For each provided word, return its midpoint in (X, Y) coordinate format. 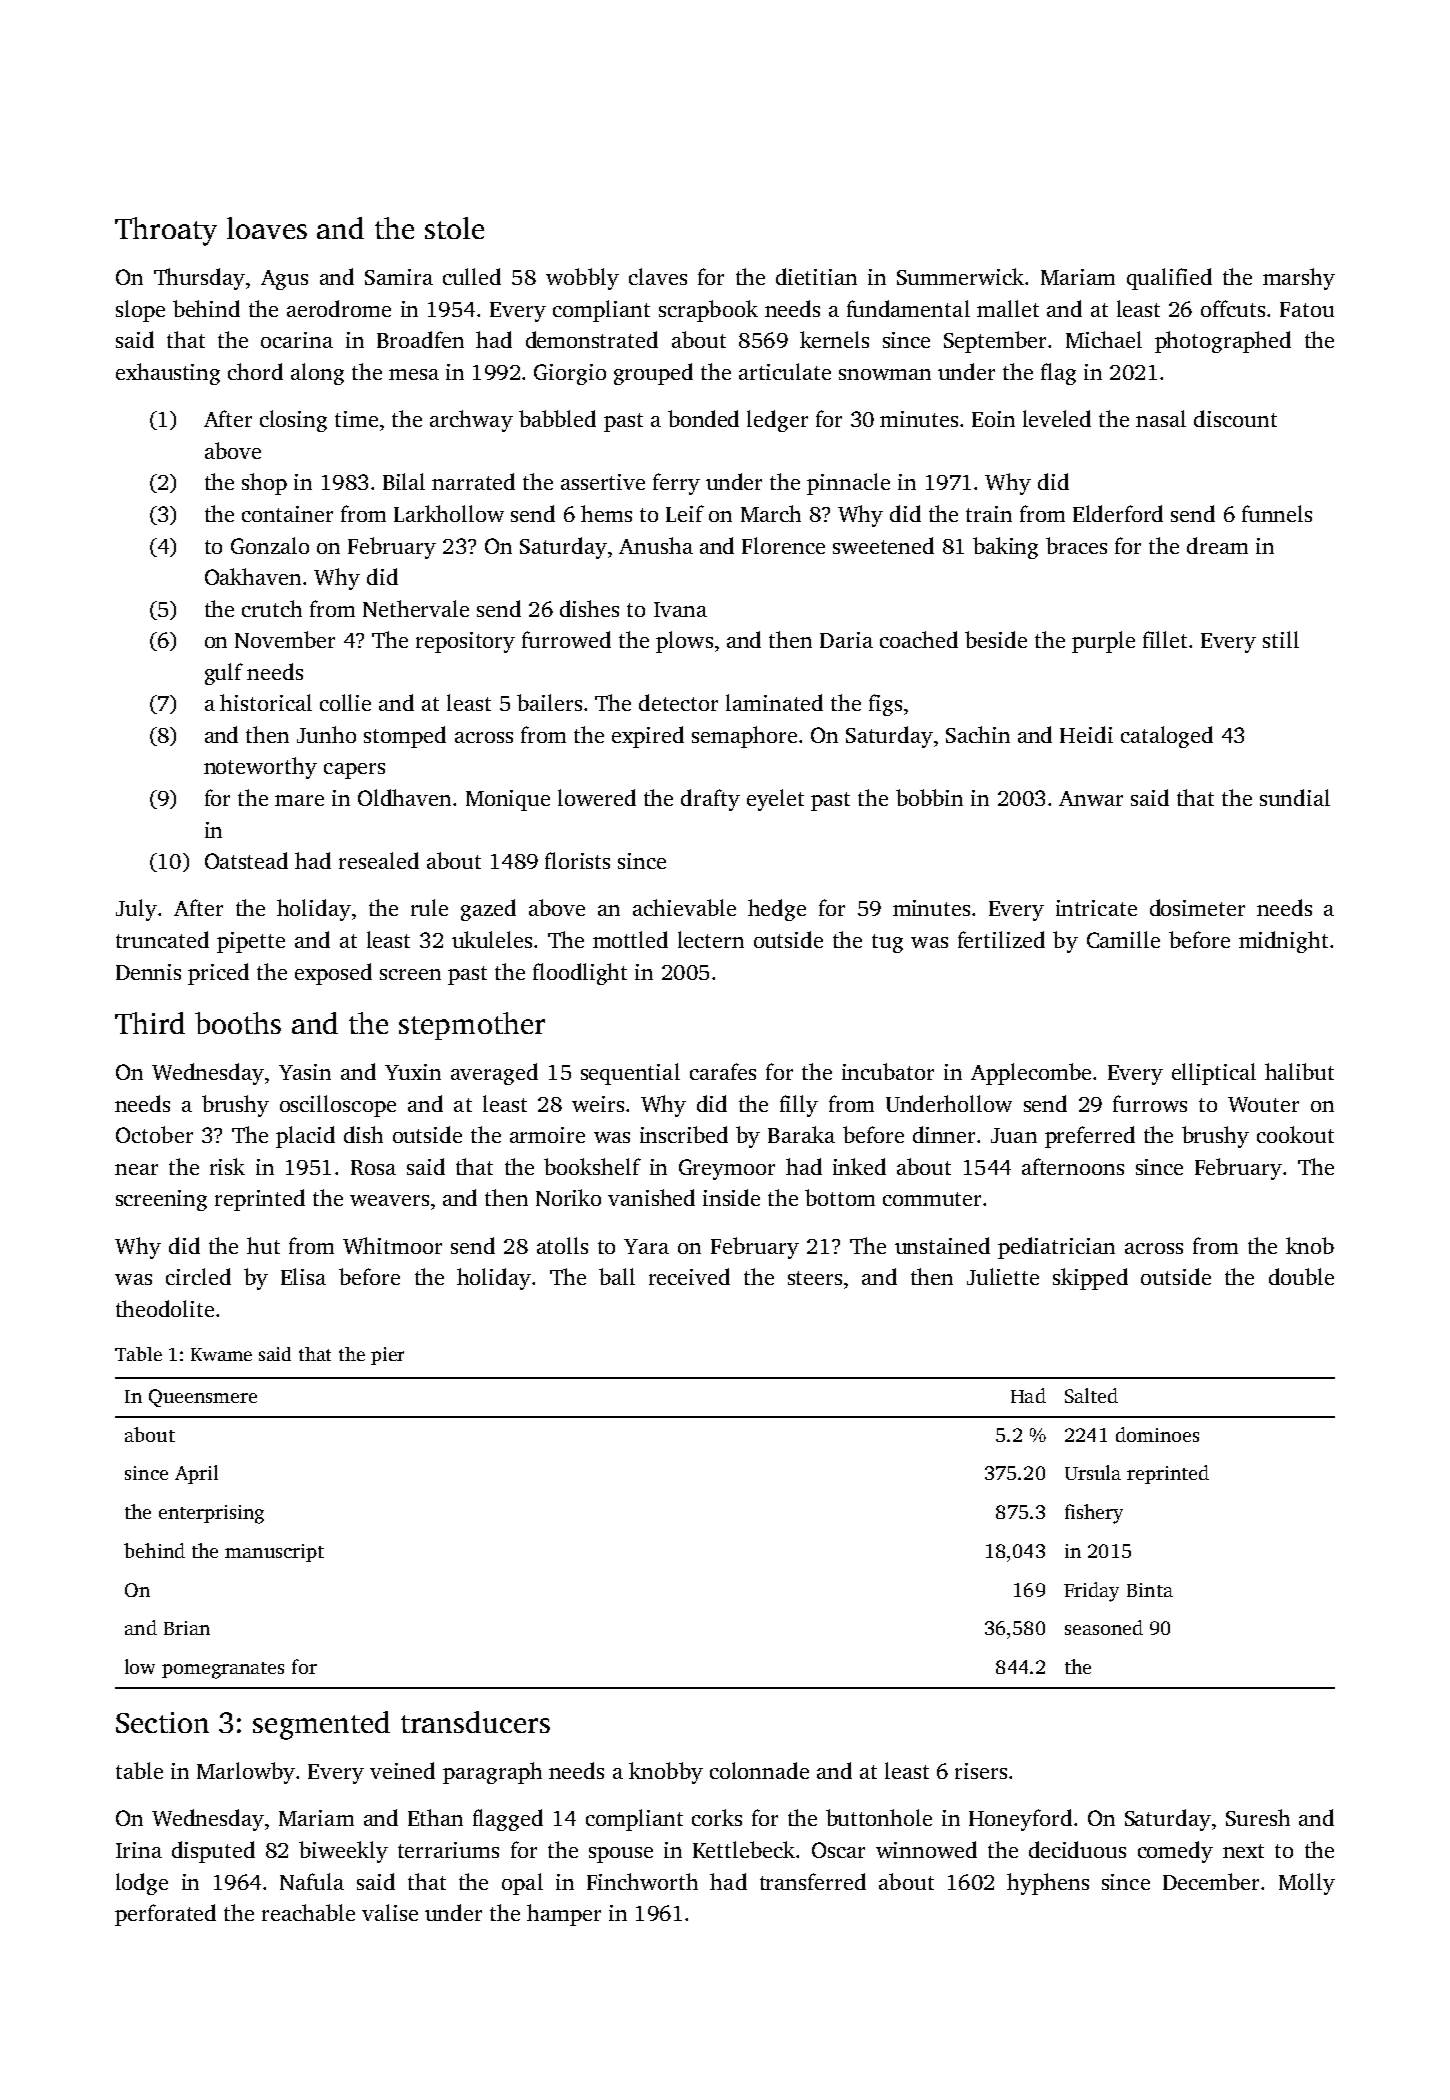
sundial (1295, 797)
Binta (1150, 1590)
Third (150, 1023)
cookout (1295, 1134)
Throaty (166, 231)
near (136, 1169)
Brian (187, 1628)
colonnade (759, 1770)
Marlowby (246, 1773)
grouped (653, 374)
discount (1235, 418)
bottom (840, 1197)
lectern (711, 939)
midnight (1283, 942)
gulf (224, 674)
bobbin (929, 797)
